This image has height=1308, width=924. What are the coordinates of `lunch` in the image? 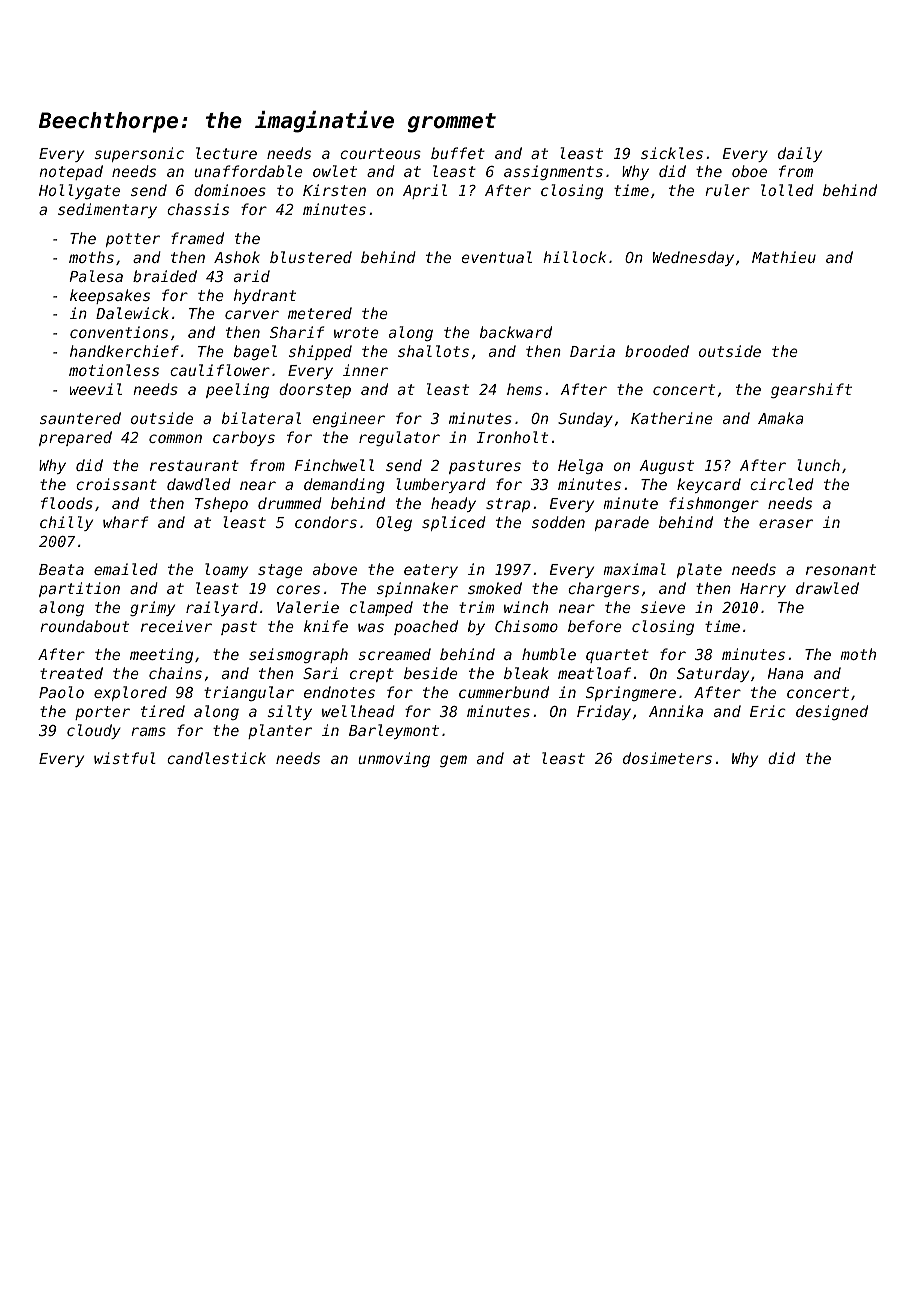 It's located at (819, 465).
